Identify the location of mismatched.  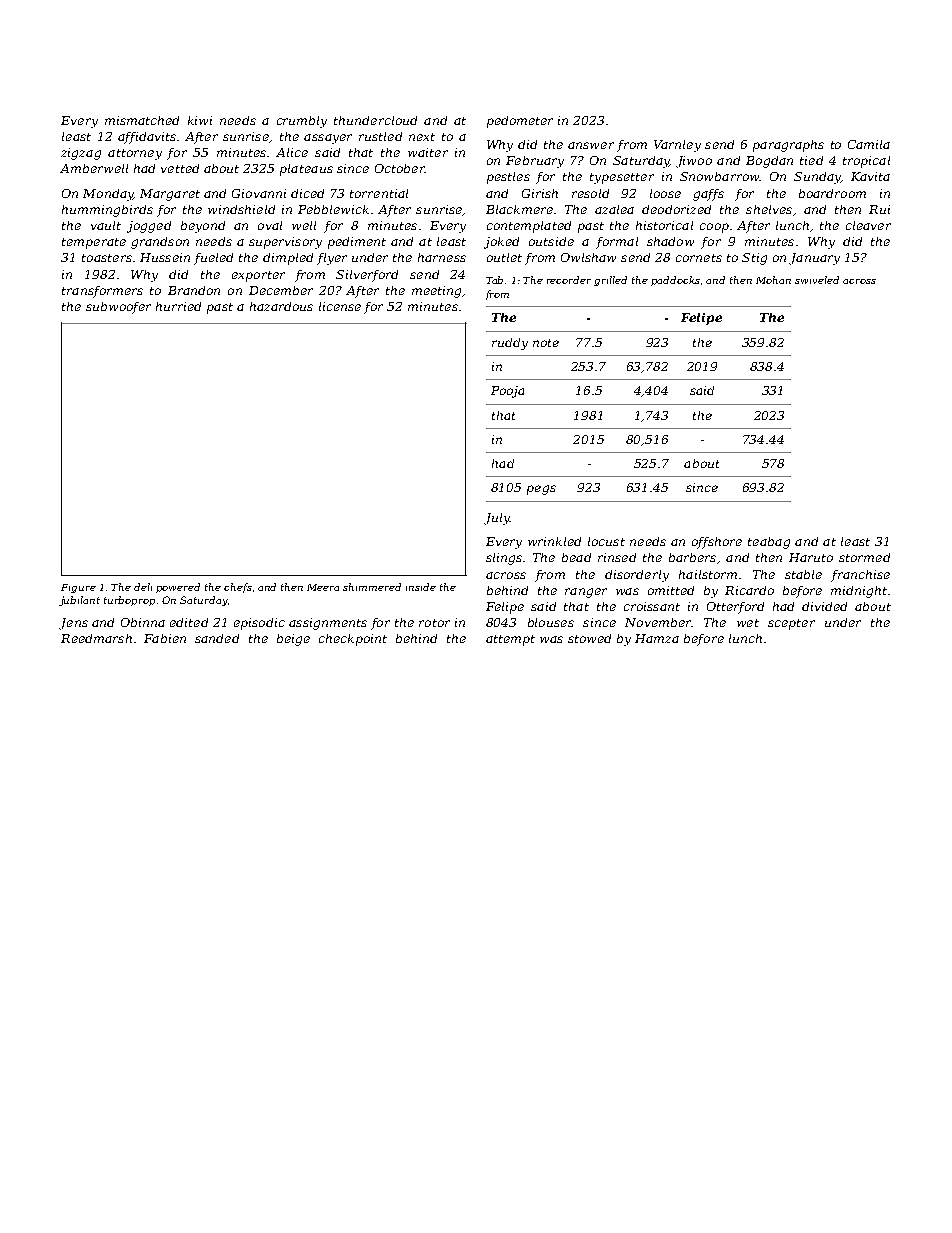
(142, 120).
